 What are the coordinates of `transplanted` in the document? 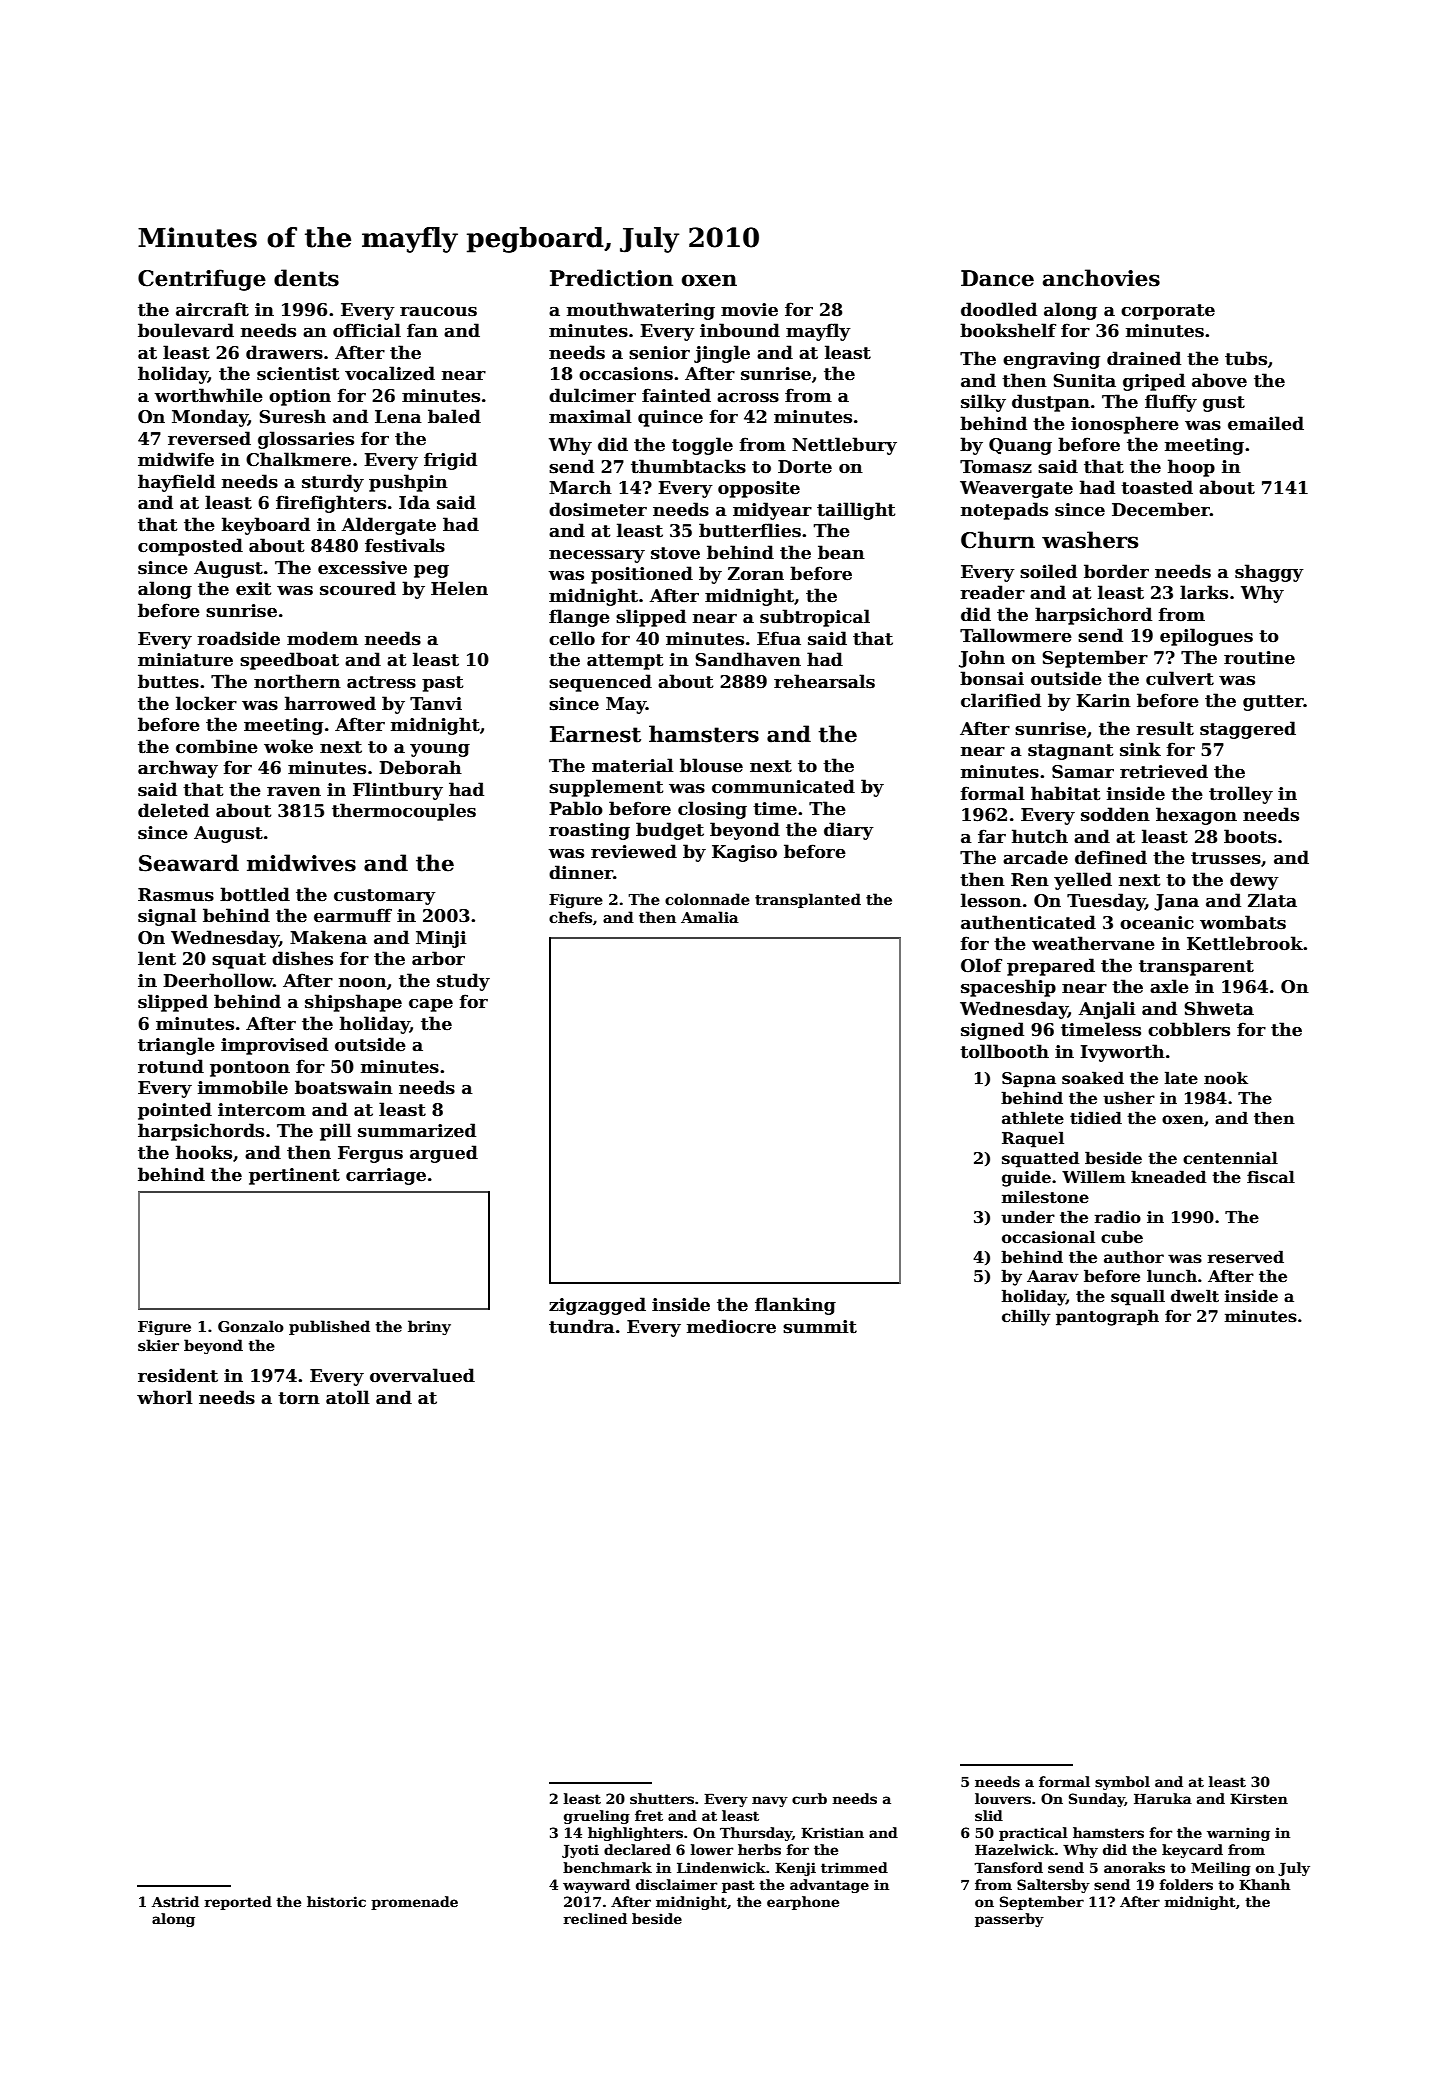 It's located at (808, 900).
